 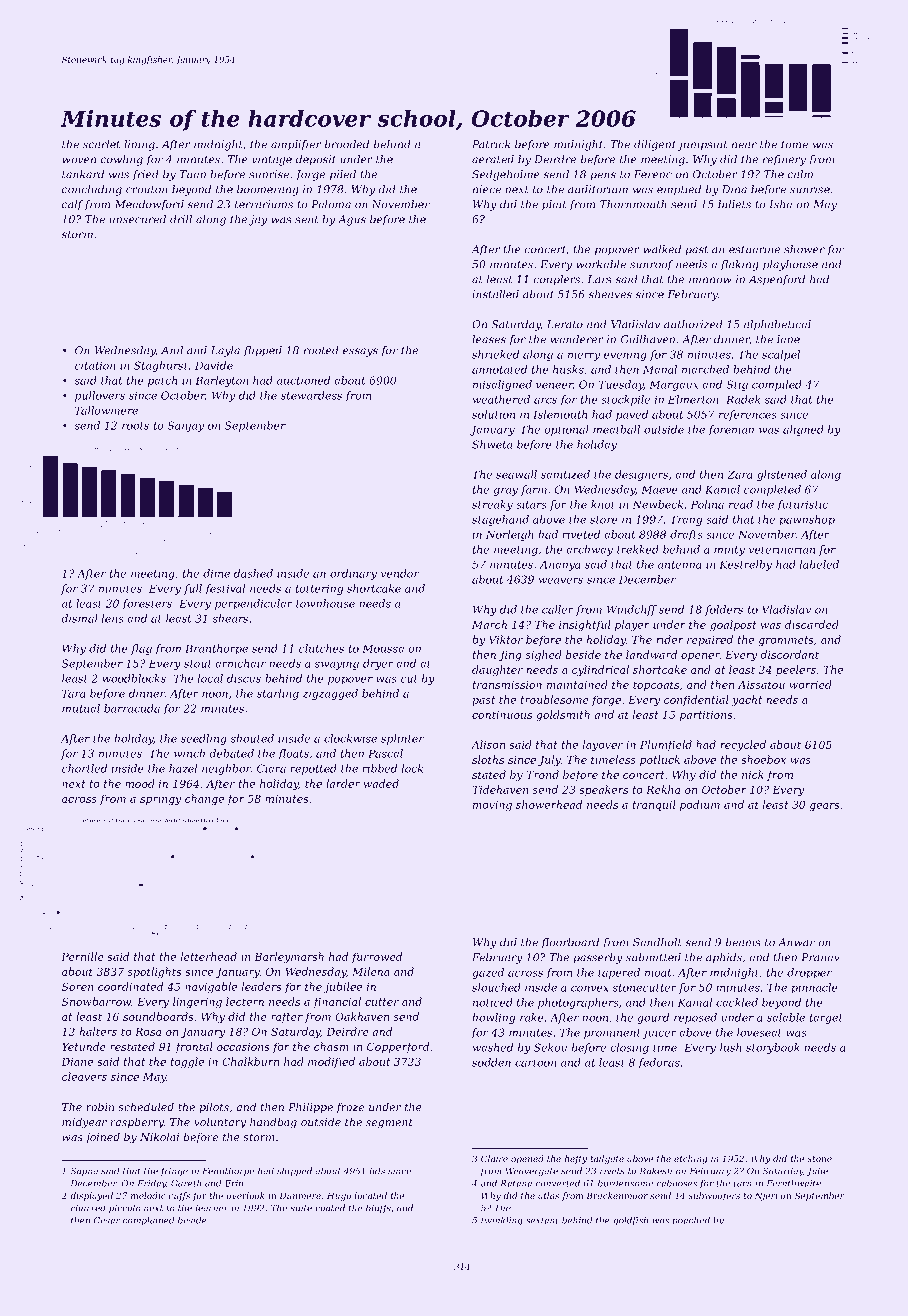 I want to click on Pernille, so click(x=82, y=956).
